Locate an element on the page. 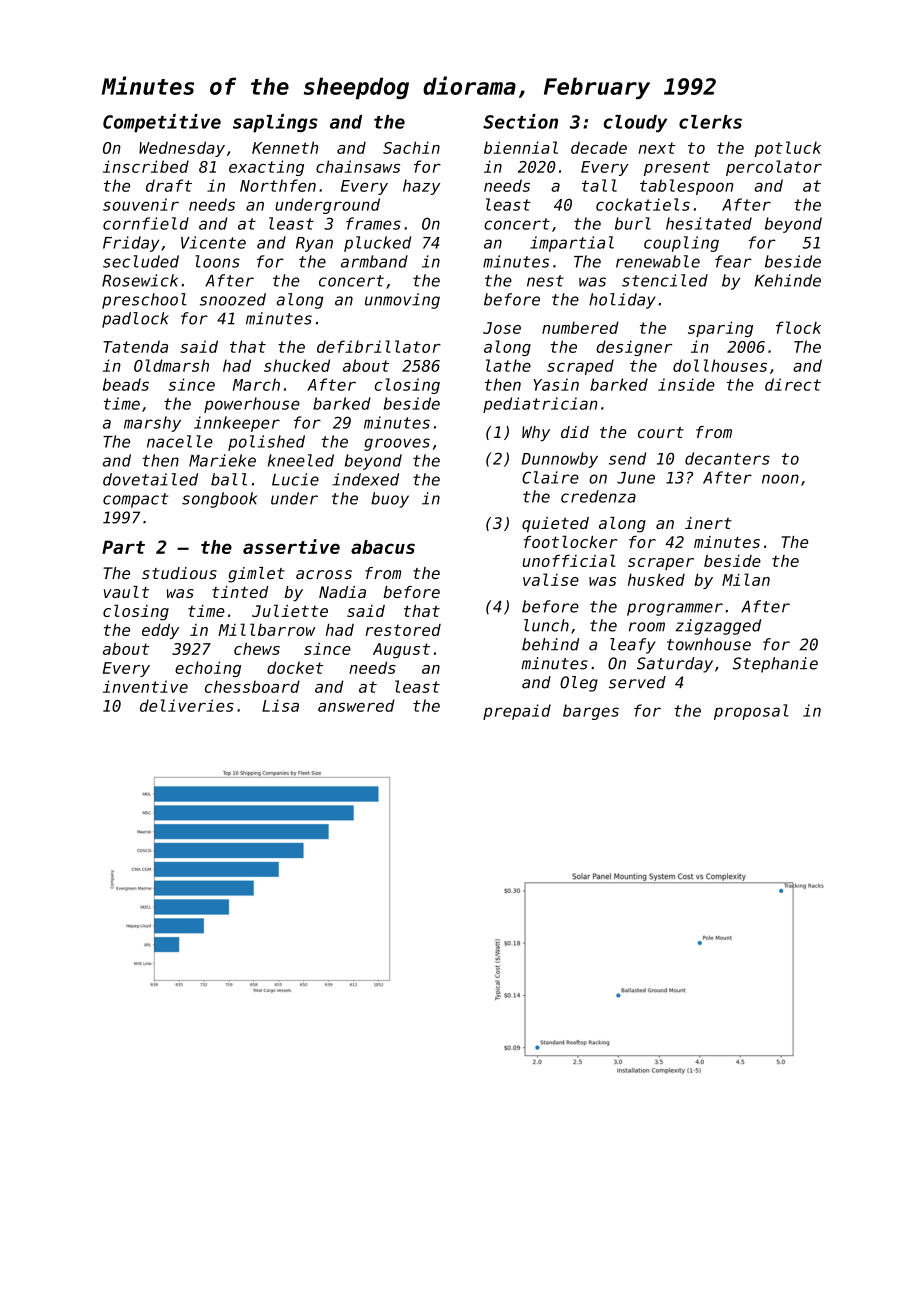  armband is located at coordinates (374, 261).
